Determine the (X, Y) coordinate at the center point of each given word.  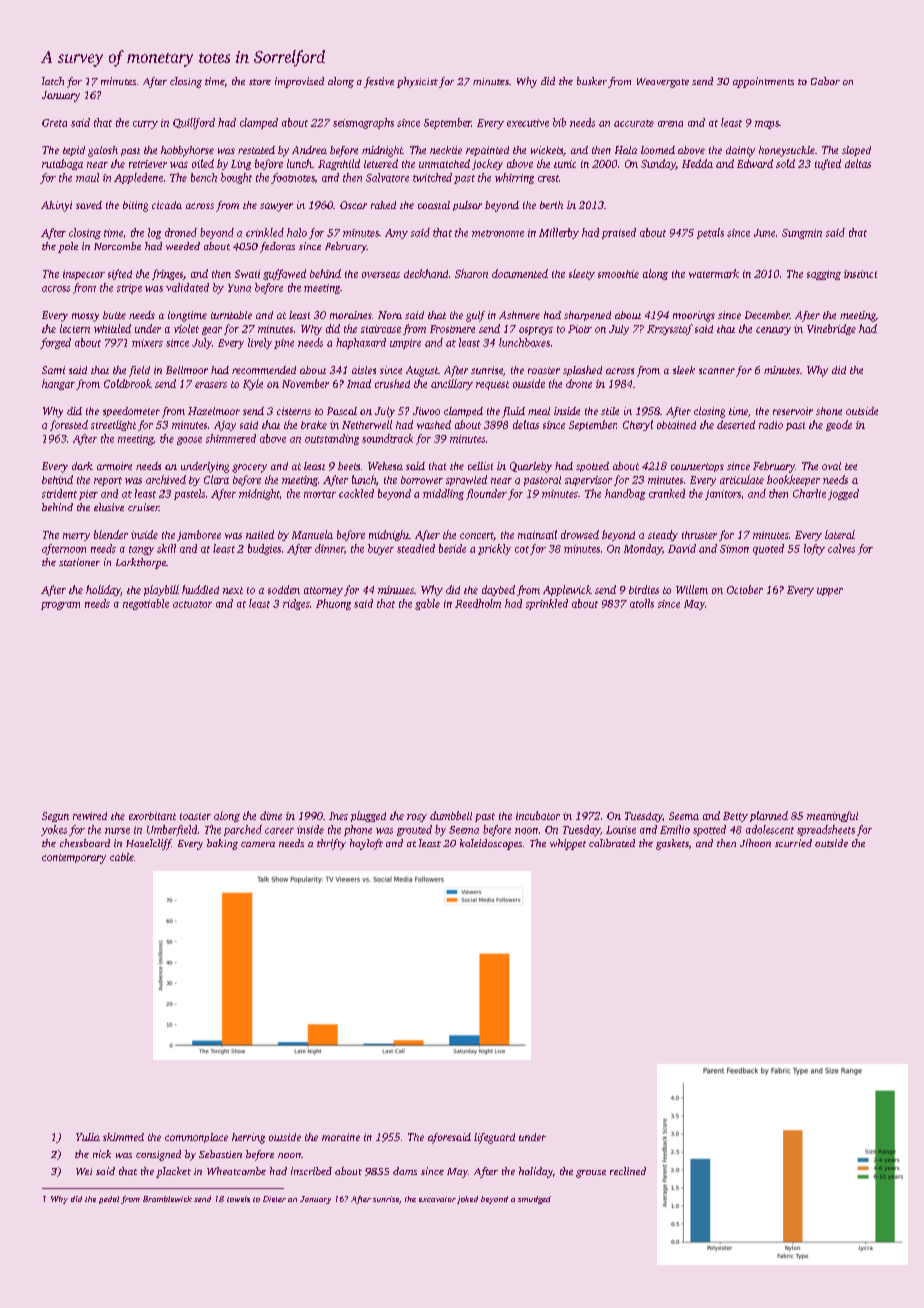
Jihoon (755, 843)
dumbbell (451, 815)
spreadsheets (826, 830)
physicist (417, 82)
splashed (582, 371)
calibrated (612, 843)
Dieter (274, 1199)
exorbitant (152, 816)
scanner (717, 371)
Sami (53, 370)
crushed (392, 383)
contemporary (74, 859)
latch (53, 81)
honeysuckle (787, 151)
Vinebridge (831, 329)
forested (69, 425)
